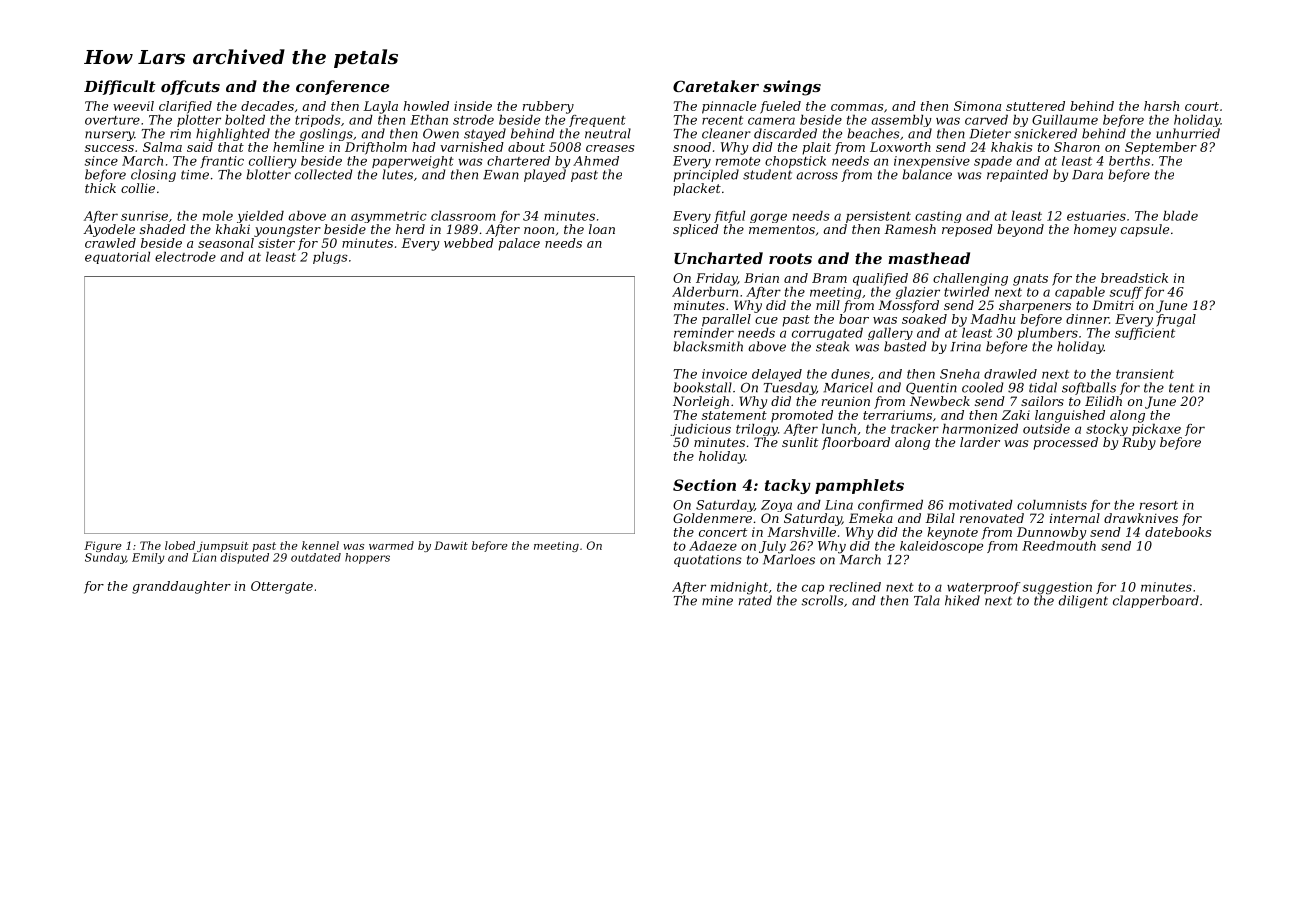  Describe the element at coordinates (965, 347) in the screenshot. I see `Irina` at that location.
